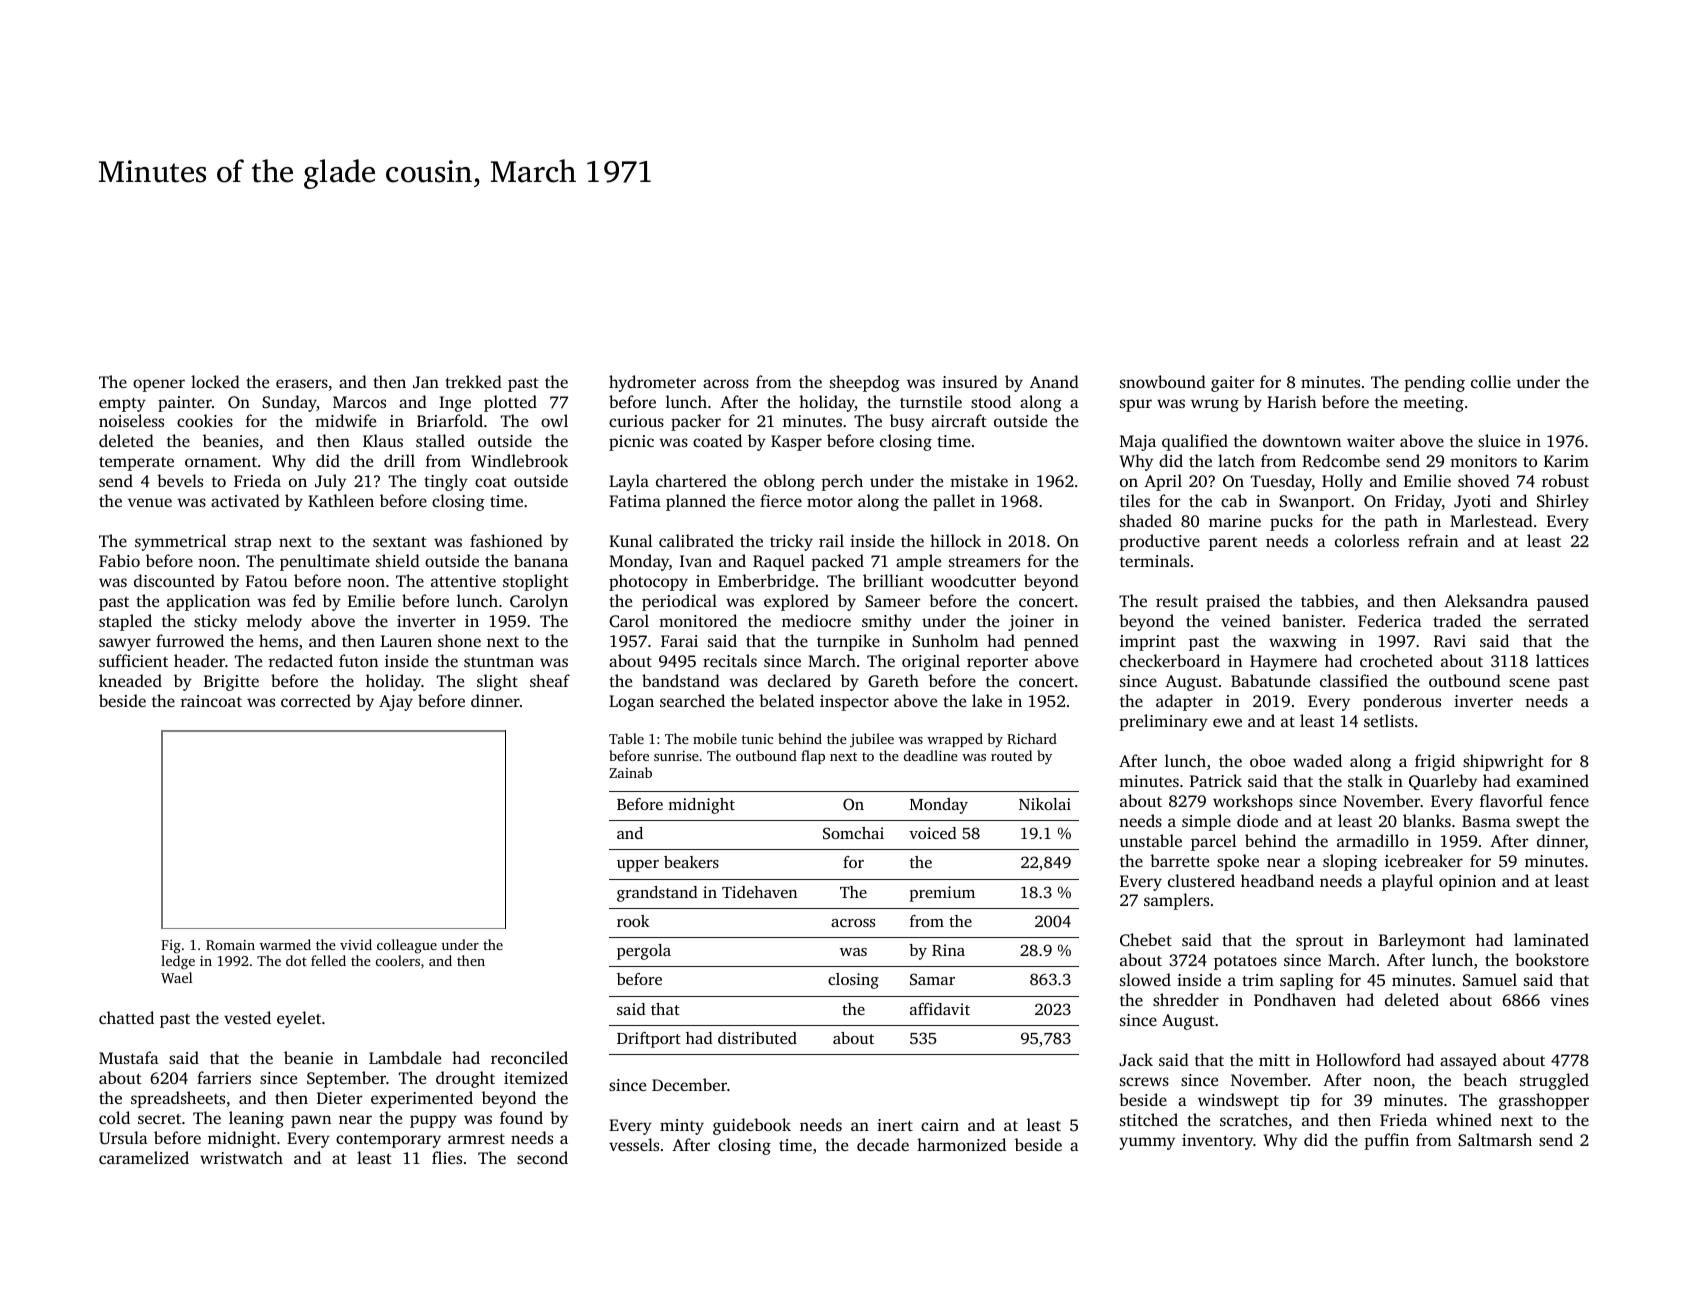  I want to click on caramelized, so click(144, 1157).
